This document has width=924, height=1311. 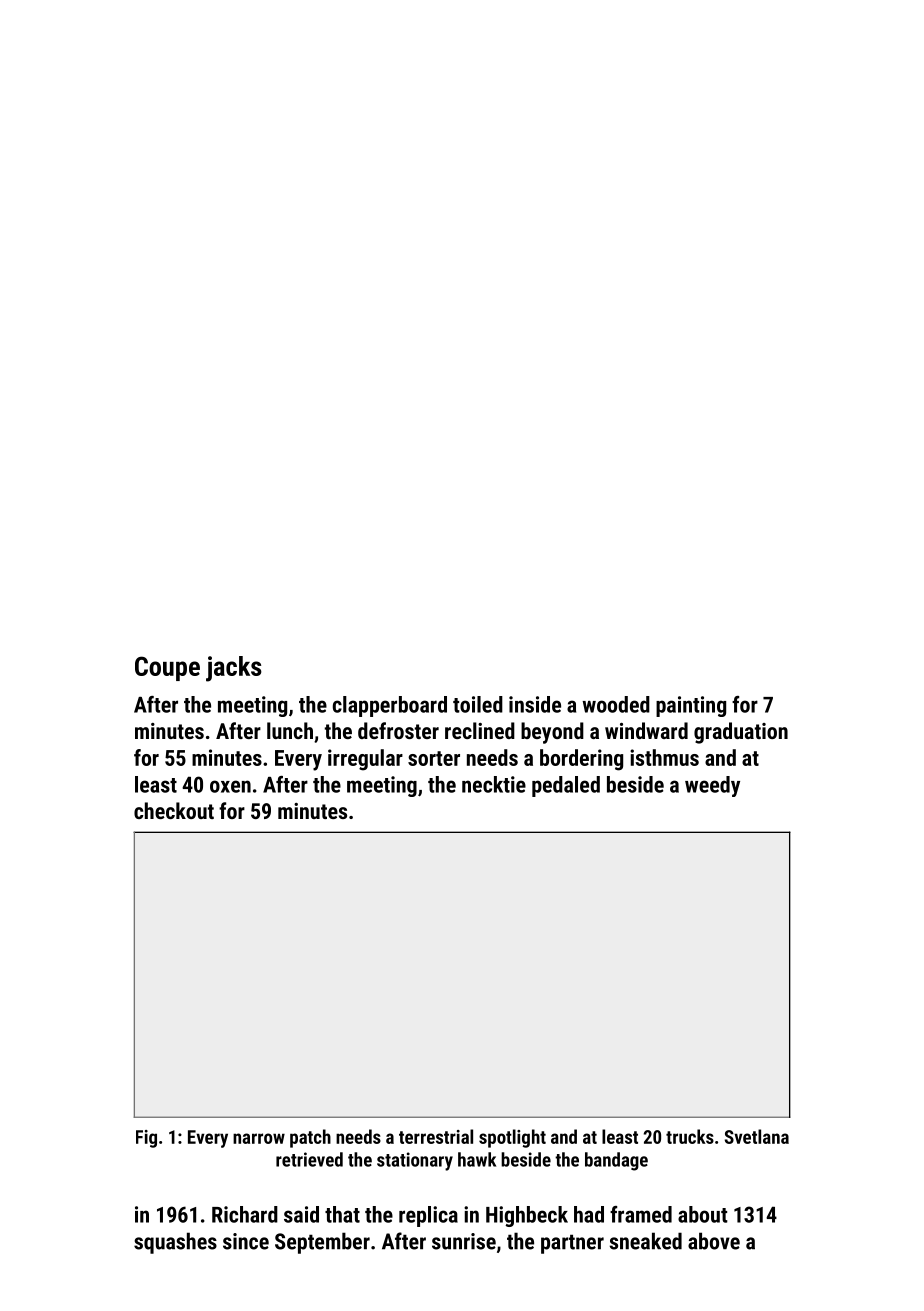 What do you see at coordinates (712, 786) in the document?
I see `weedy` at bounding box center [712, 786].
